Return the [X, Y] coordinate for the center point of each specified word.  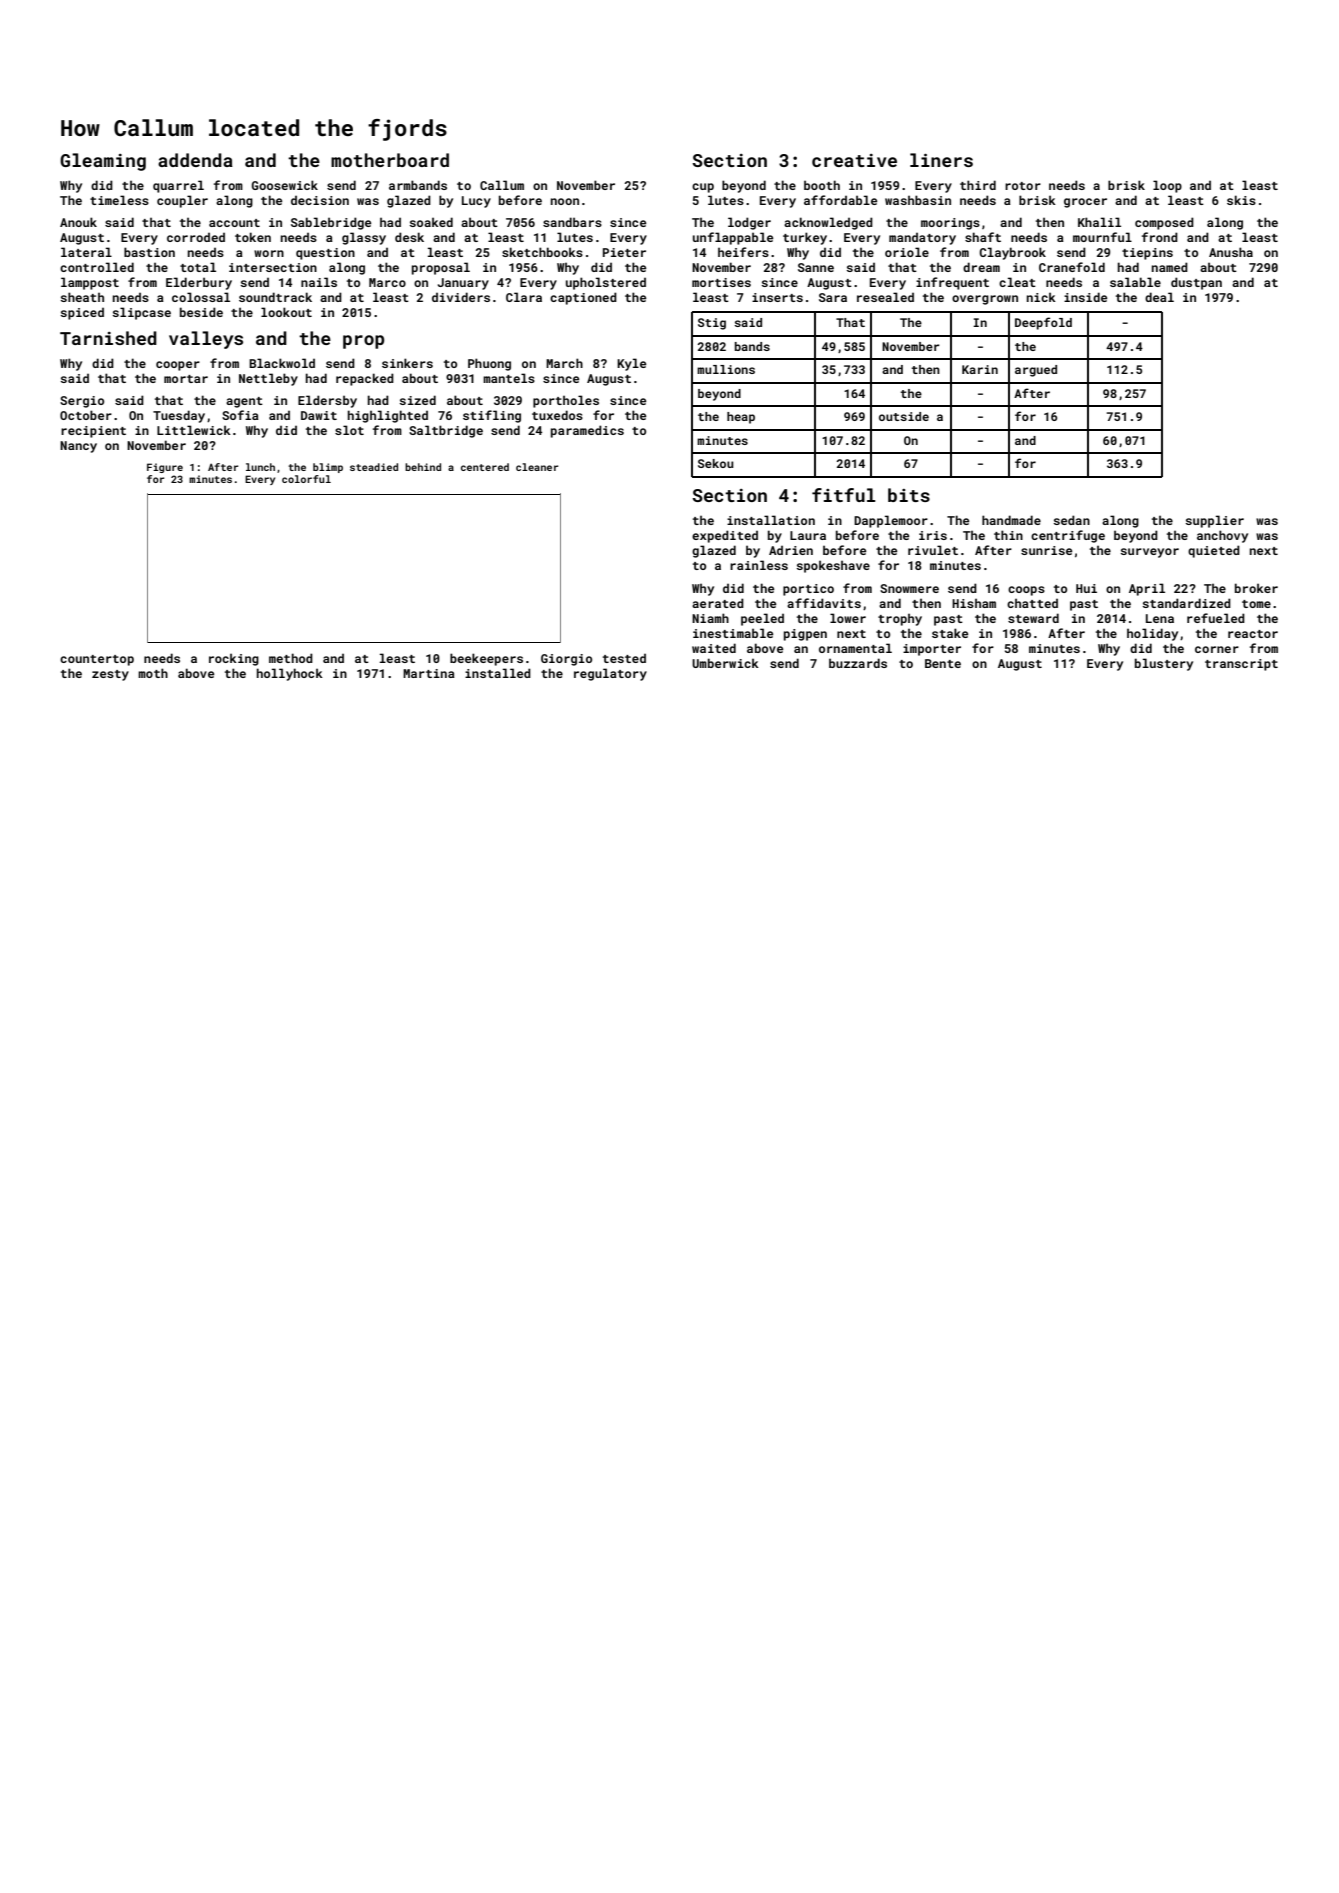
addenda [195, 160]
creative [854, 160]
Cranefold [1072, 267]
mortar [186, 379]
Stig [712, 324]
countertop [97, 660]
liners [941, 160]
